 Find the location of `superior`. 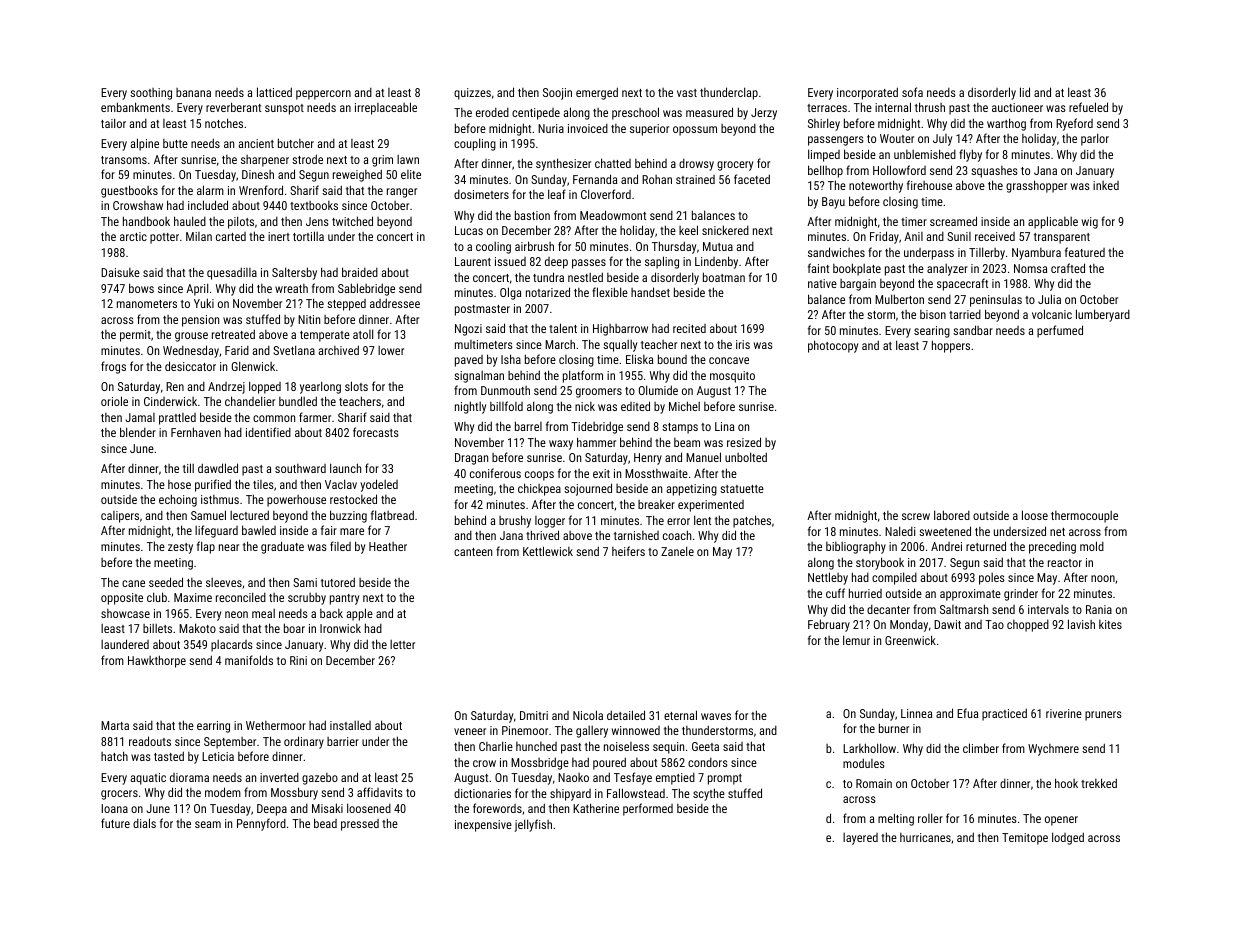

superior is located at coordinates (649, 130).
